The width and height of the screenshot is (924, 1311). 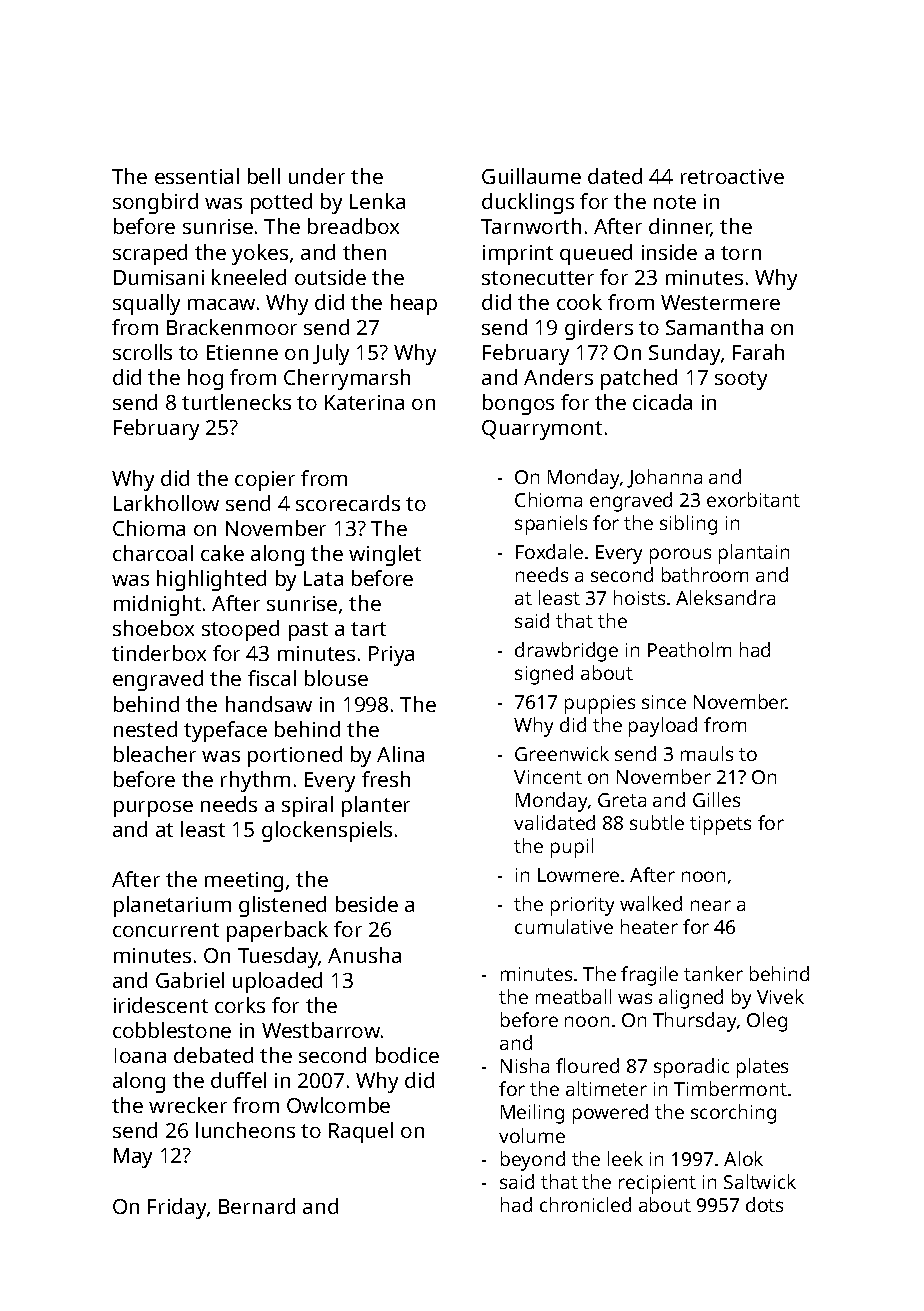 I want to click on Bernard, so click(x=257, y=1206).
